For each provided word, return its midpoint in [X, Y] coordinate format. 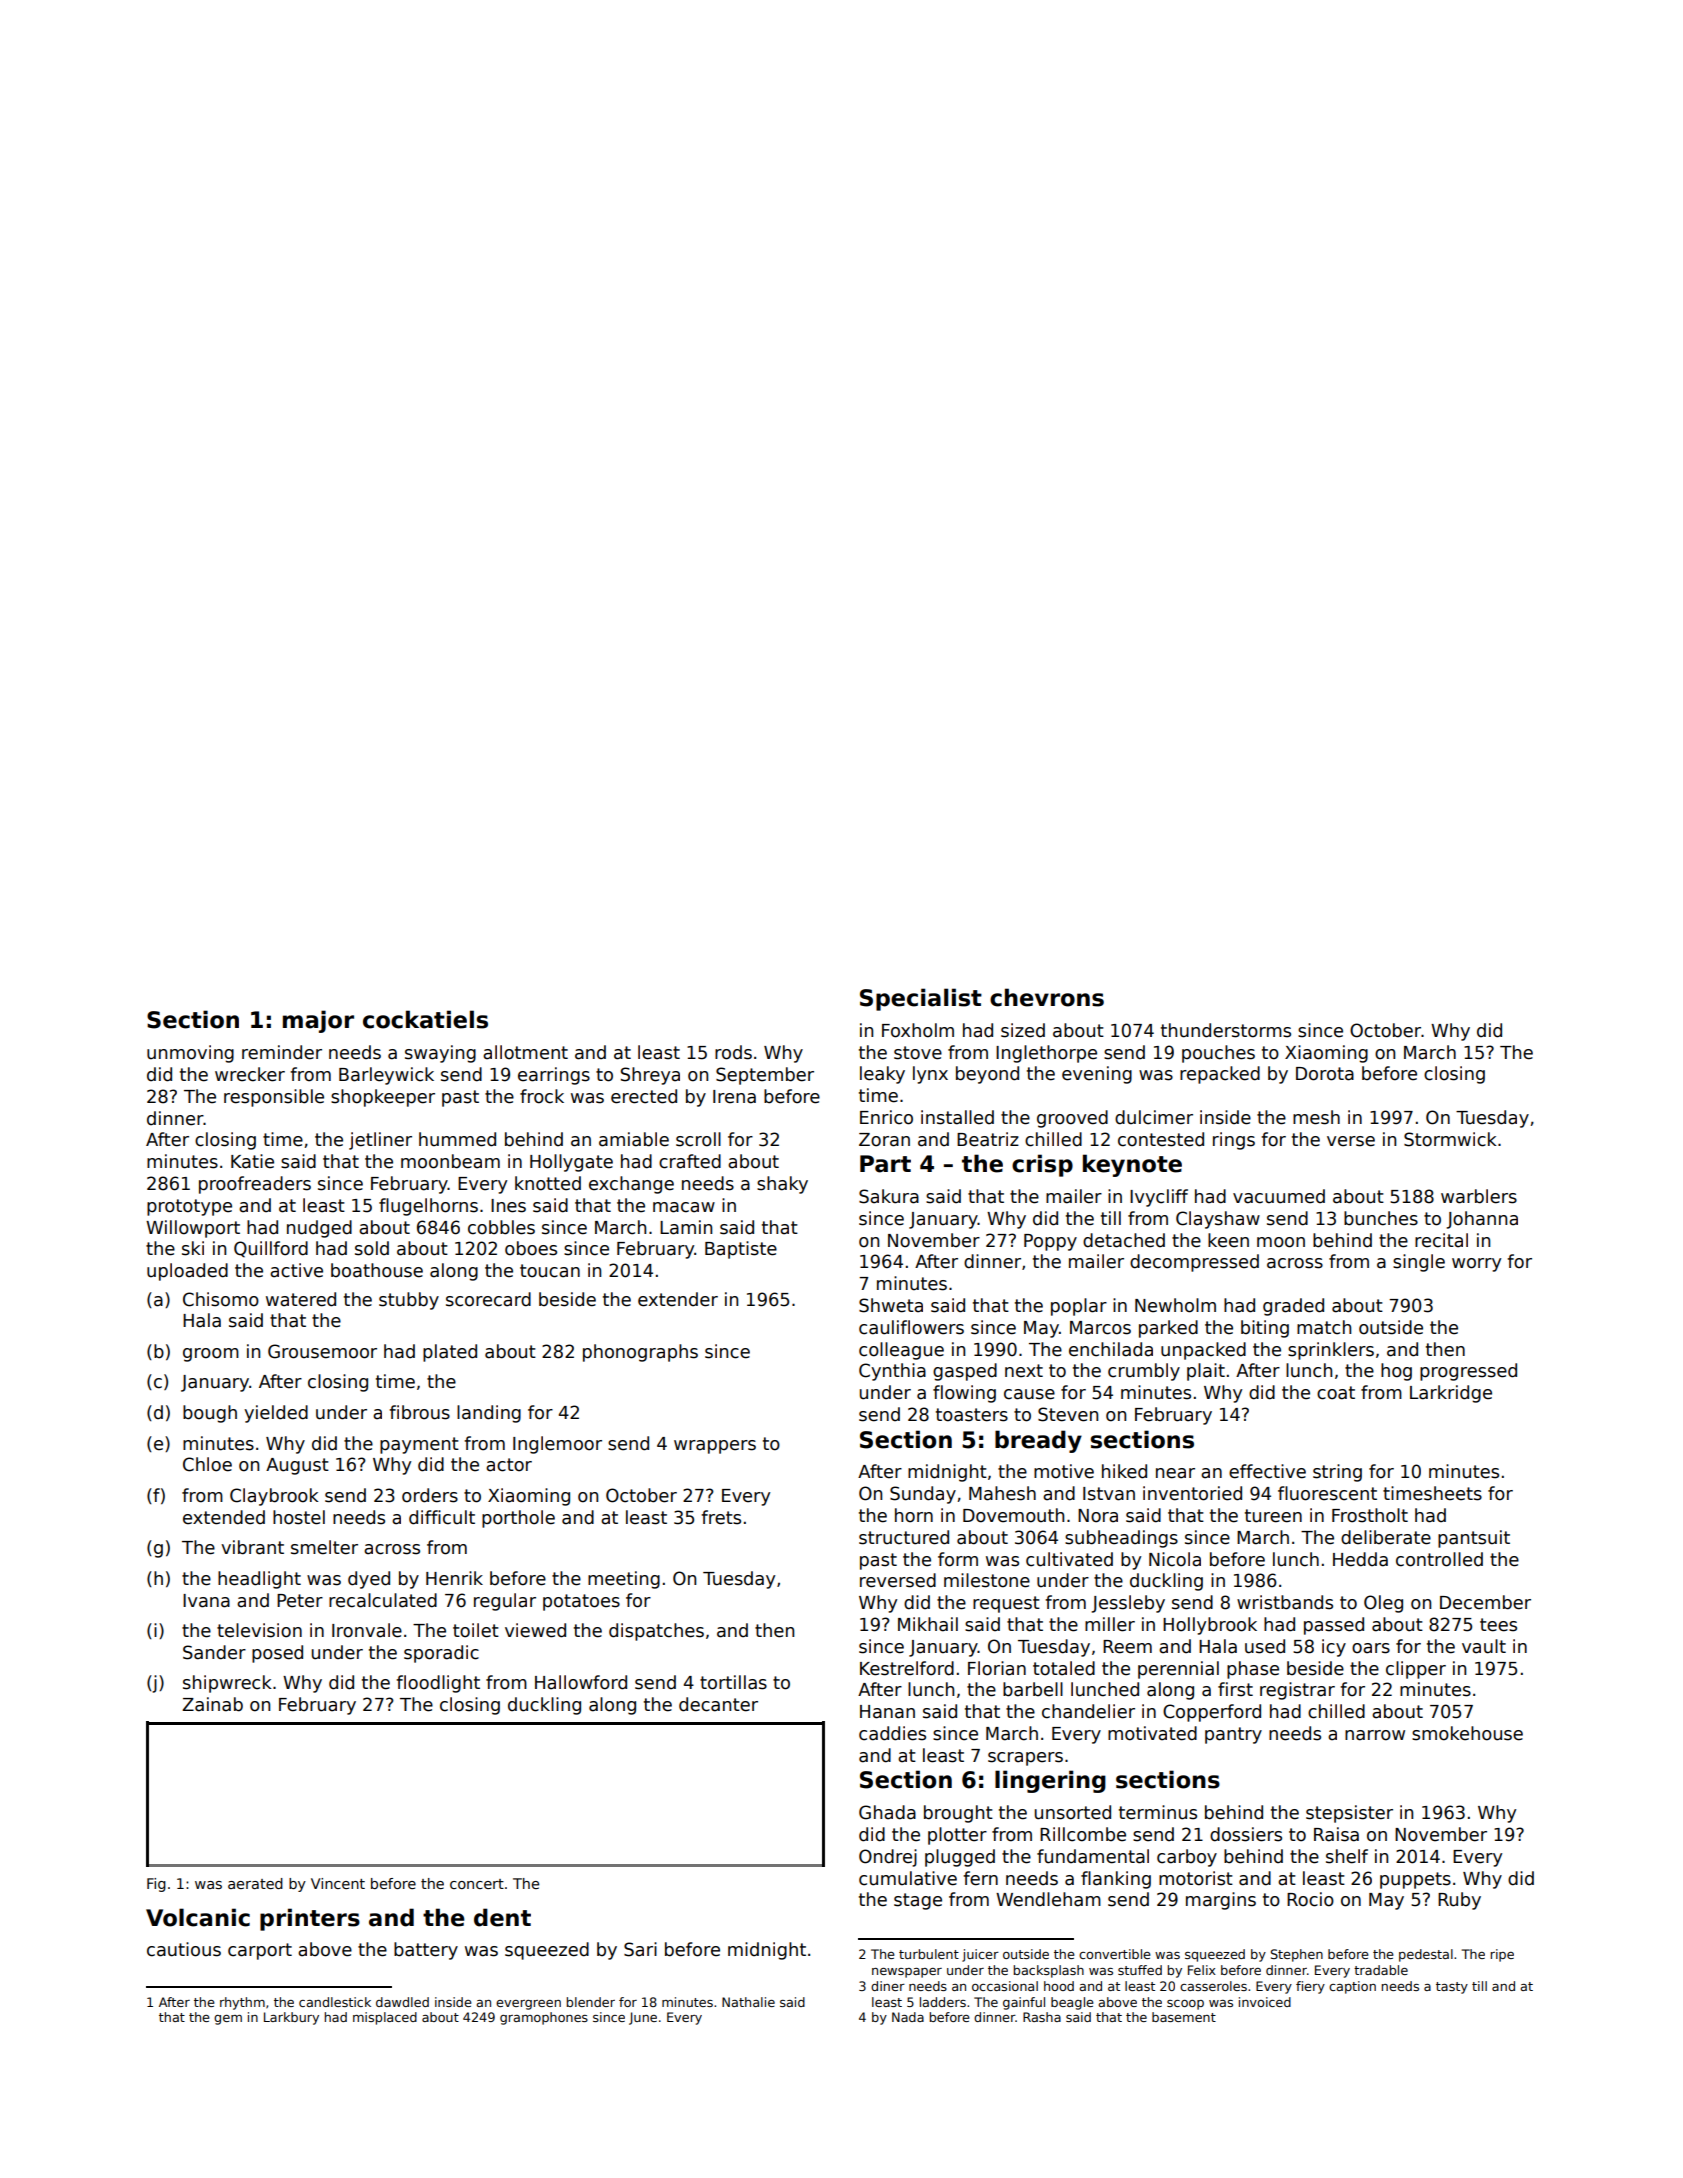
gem [228, 2020]
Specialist [921, 999]
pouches [1218, 1054]
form [958, 1559]
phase [1253, 1670]
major [318, 1021]
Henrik [454, 1578]
